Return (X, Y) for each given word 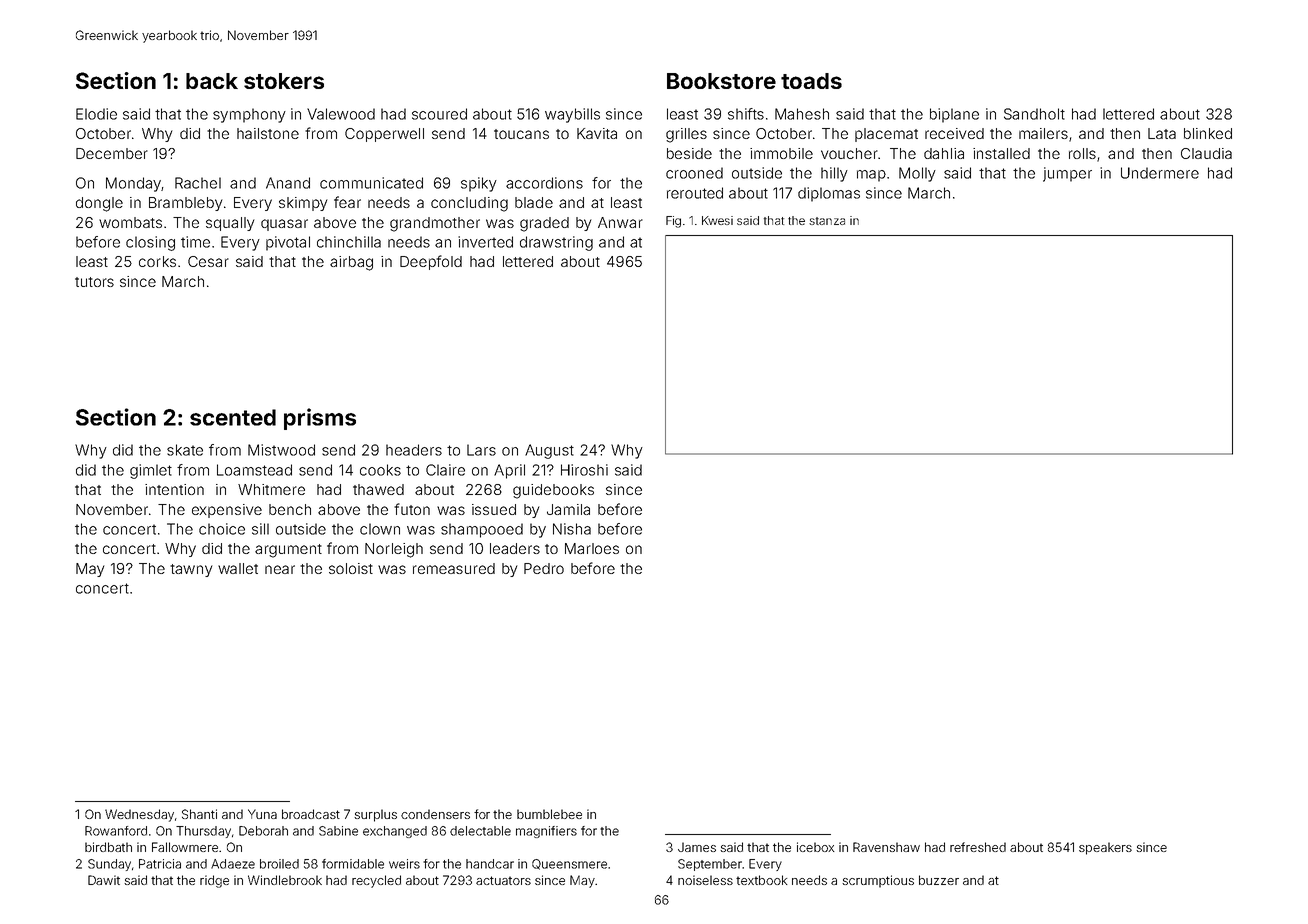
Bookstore (721, 81)
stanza (827, 221)
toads (811, 81)
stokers (284, 81)
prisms (320, 419)
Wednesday (139, 815)
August (549, 451)
